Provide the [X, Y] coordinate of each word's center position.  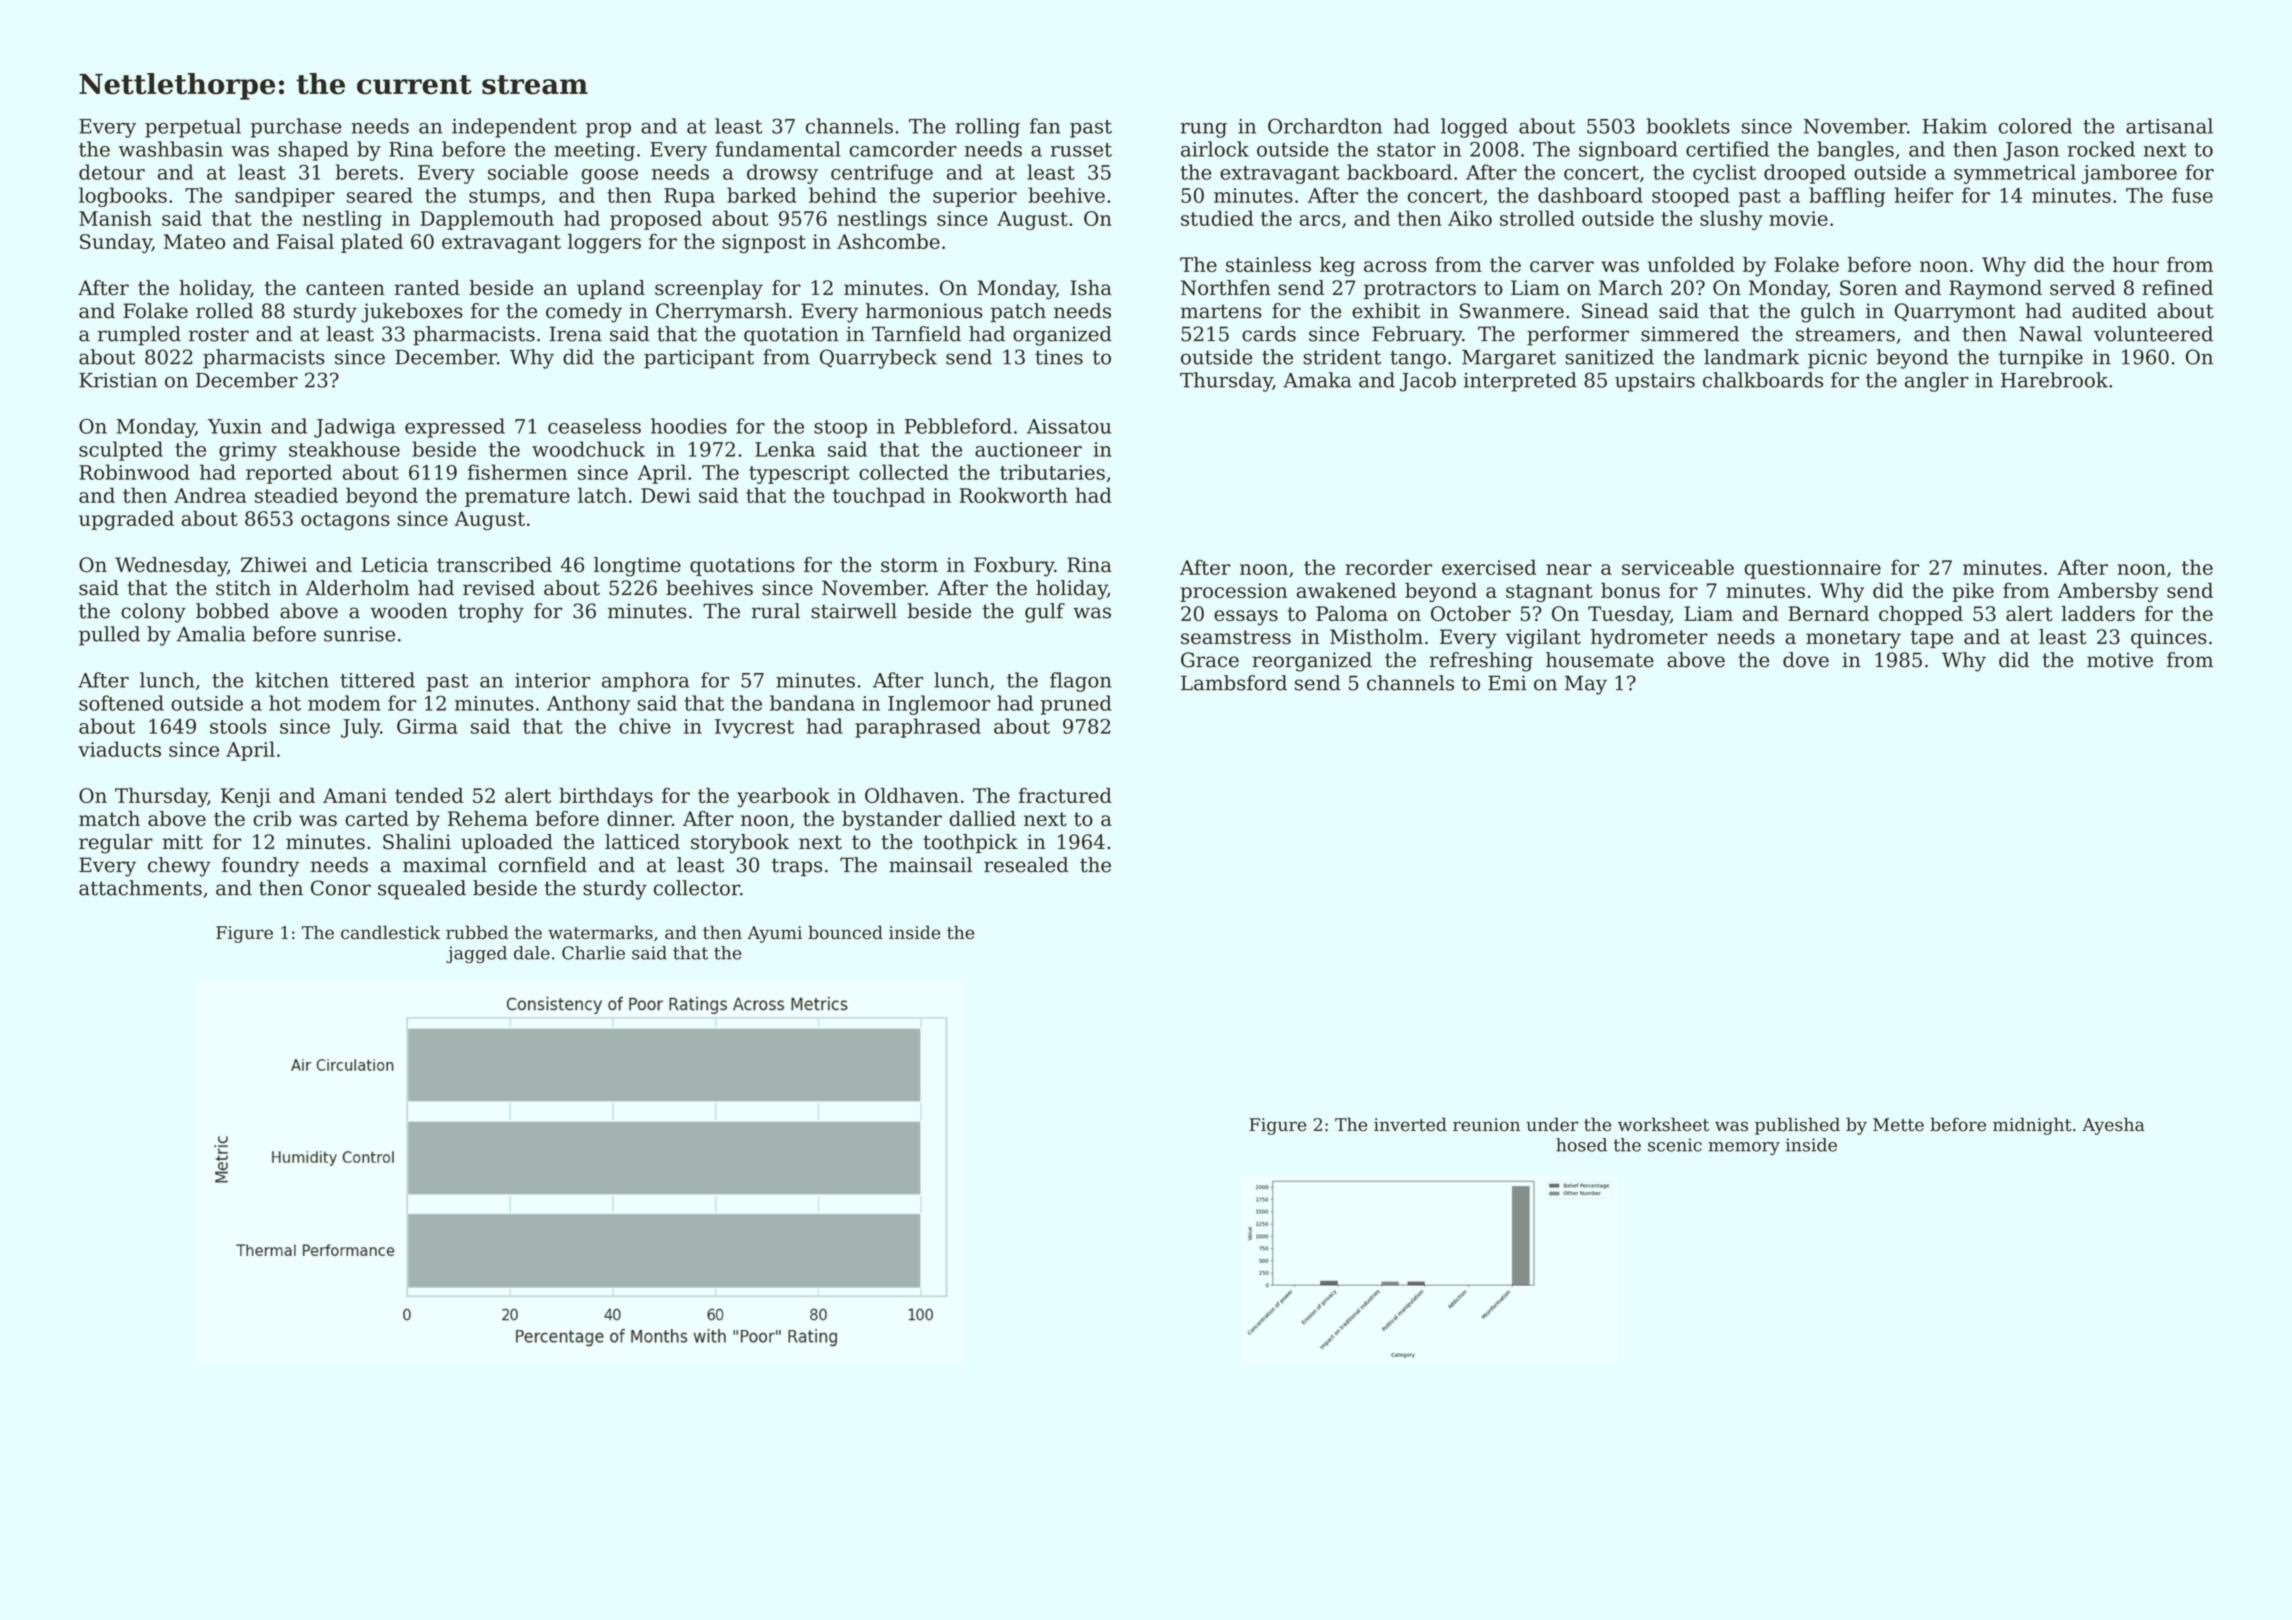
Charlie [593, 953]
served [2083, 288]
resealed [1026, 865]
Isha [1091, 288]
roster [219, 334]
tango [1418, 360]
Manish [115, 218]
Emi [1507, 682]
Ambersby [2108, 592]
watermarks [600, 932]
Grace [1210, 660]
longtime [637, 567]
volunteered [2153, 334]
